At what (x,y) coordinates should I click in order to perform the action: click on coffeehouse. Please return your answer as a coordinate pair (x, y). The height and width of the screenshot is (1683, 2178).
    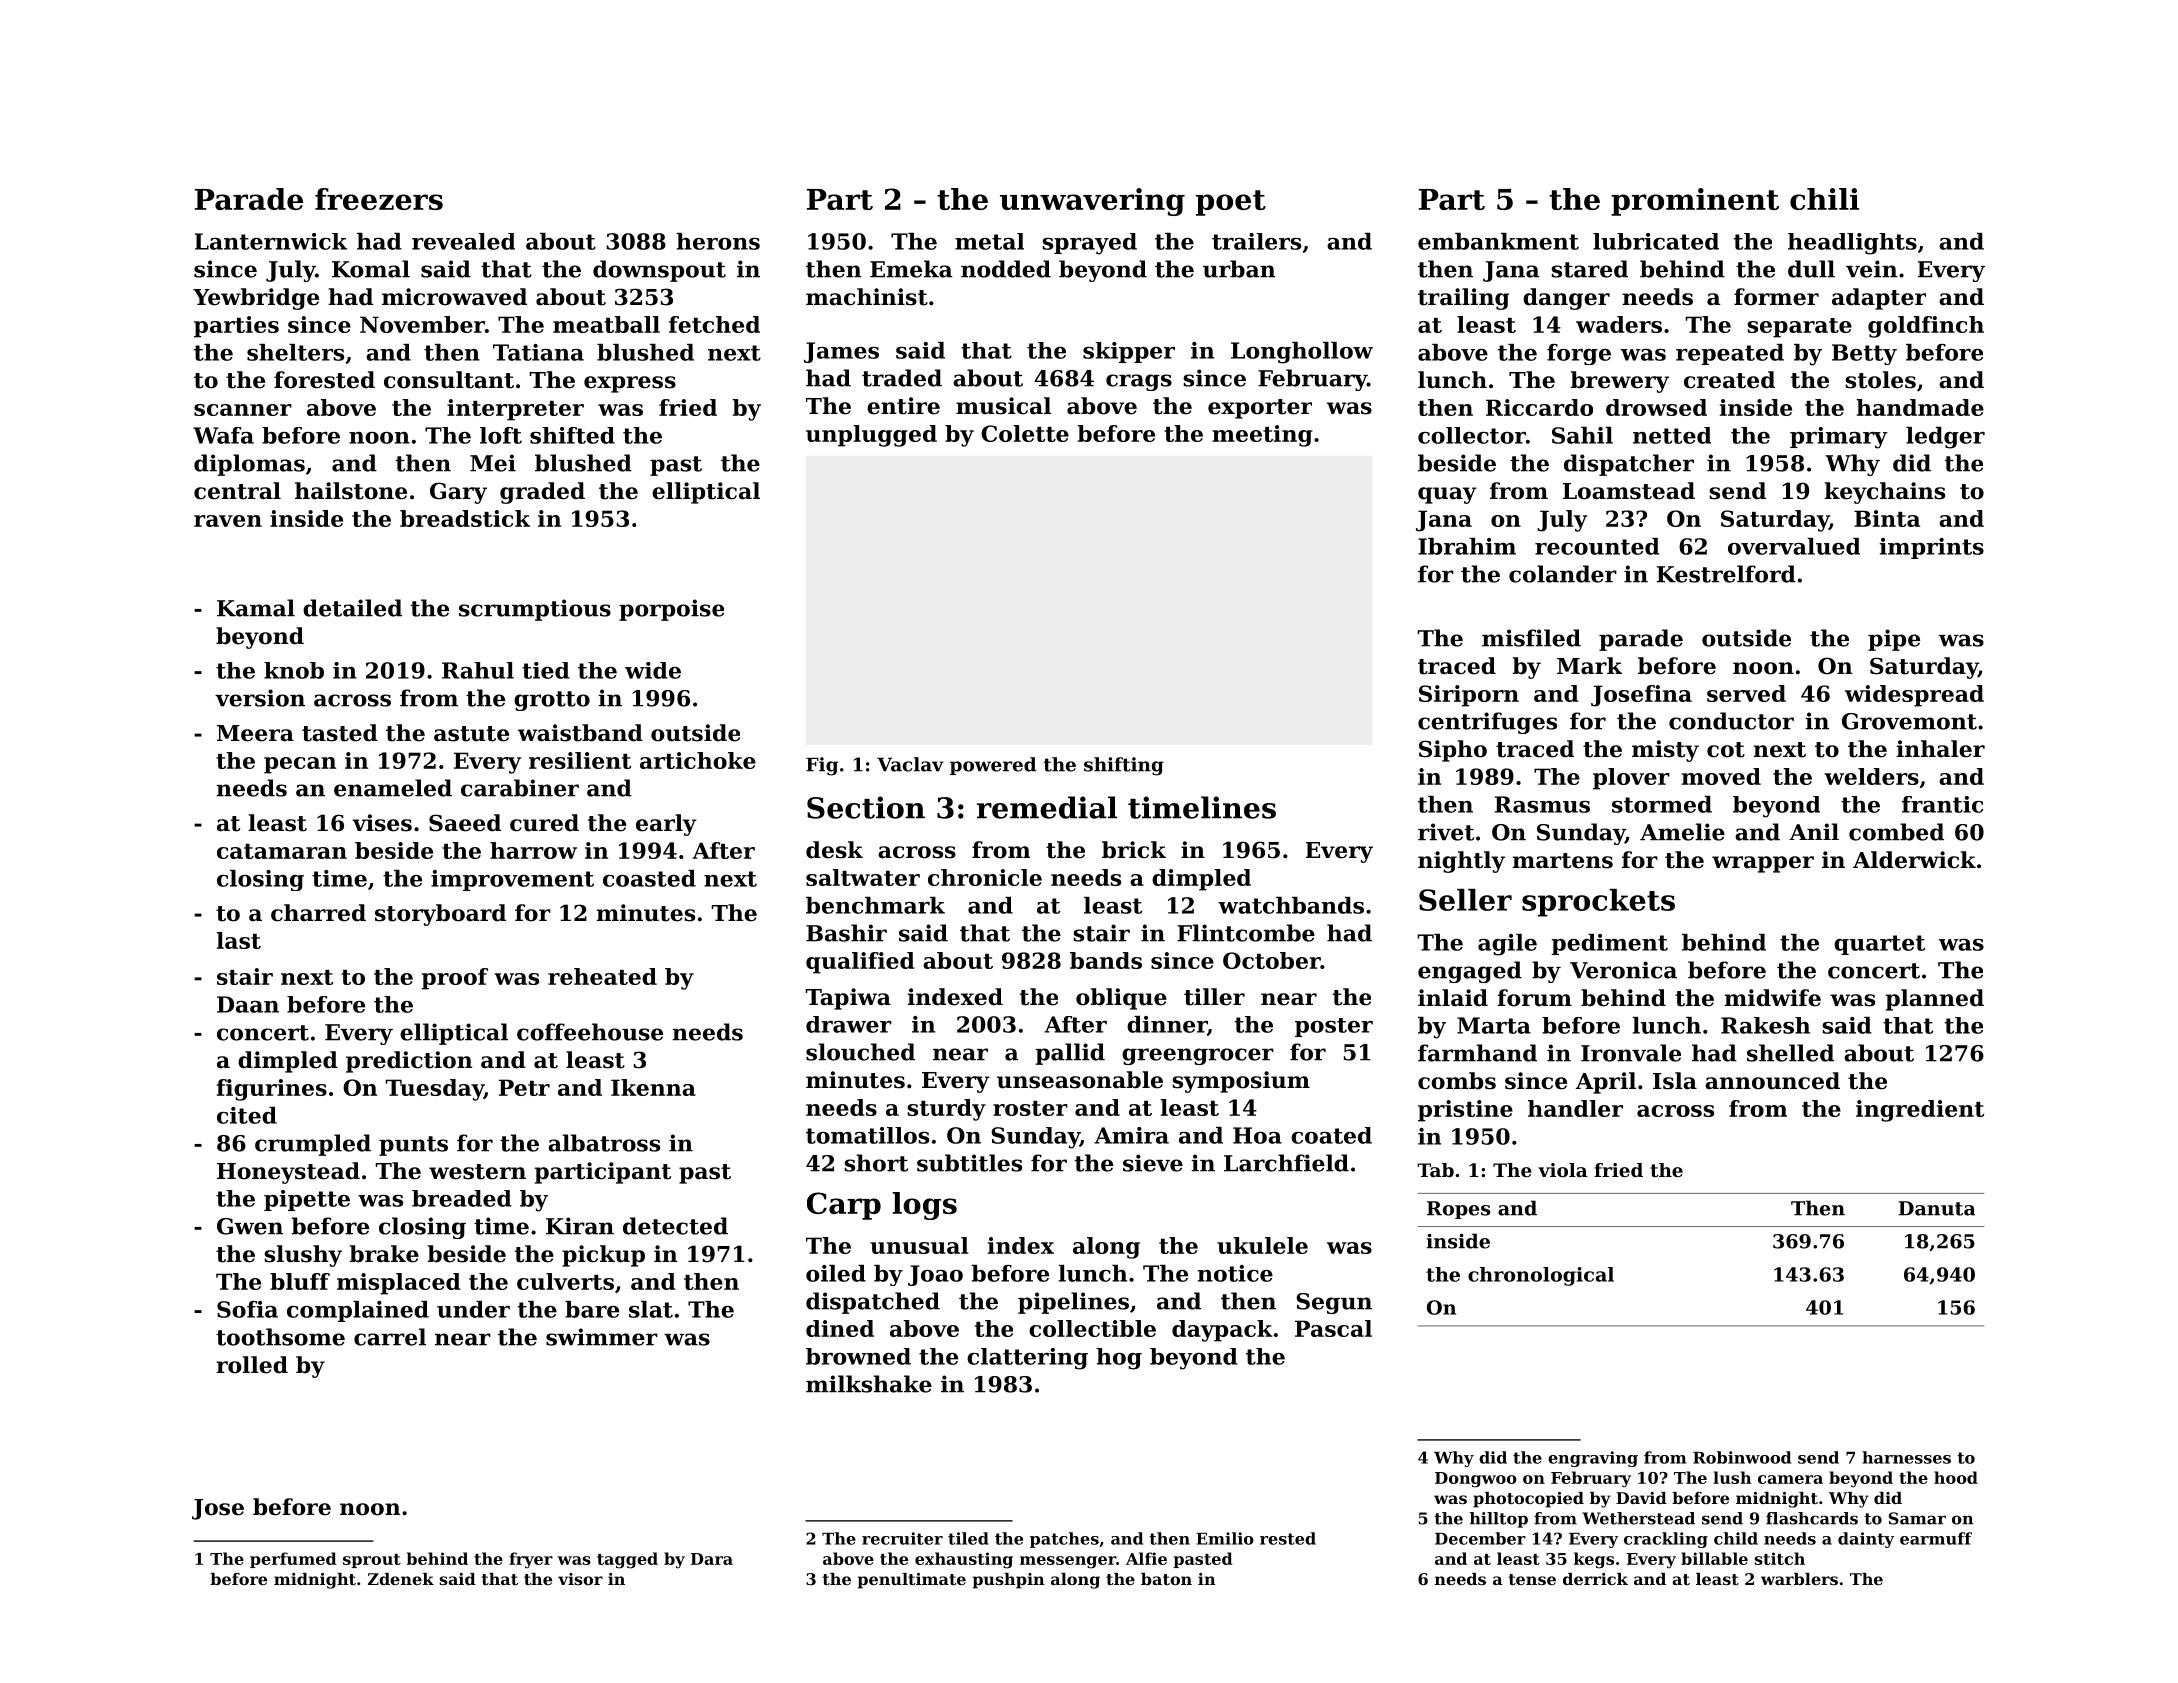
    Looking at the image, I should click on (590, 1032).
